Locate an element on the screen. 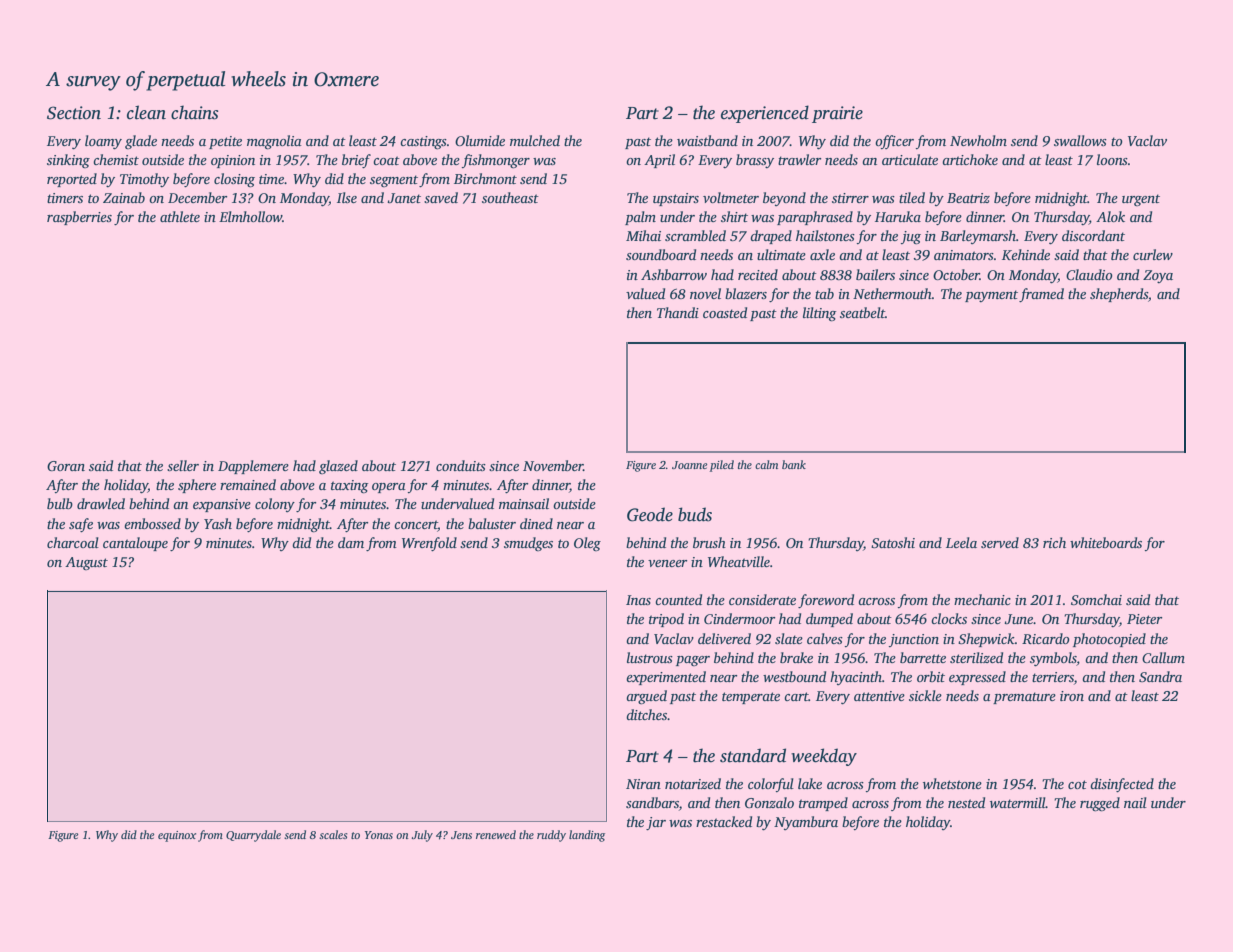 This screenshot has height=952, width=1233. chains is located at coordinates (195, 112).
